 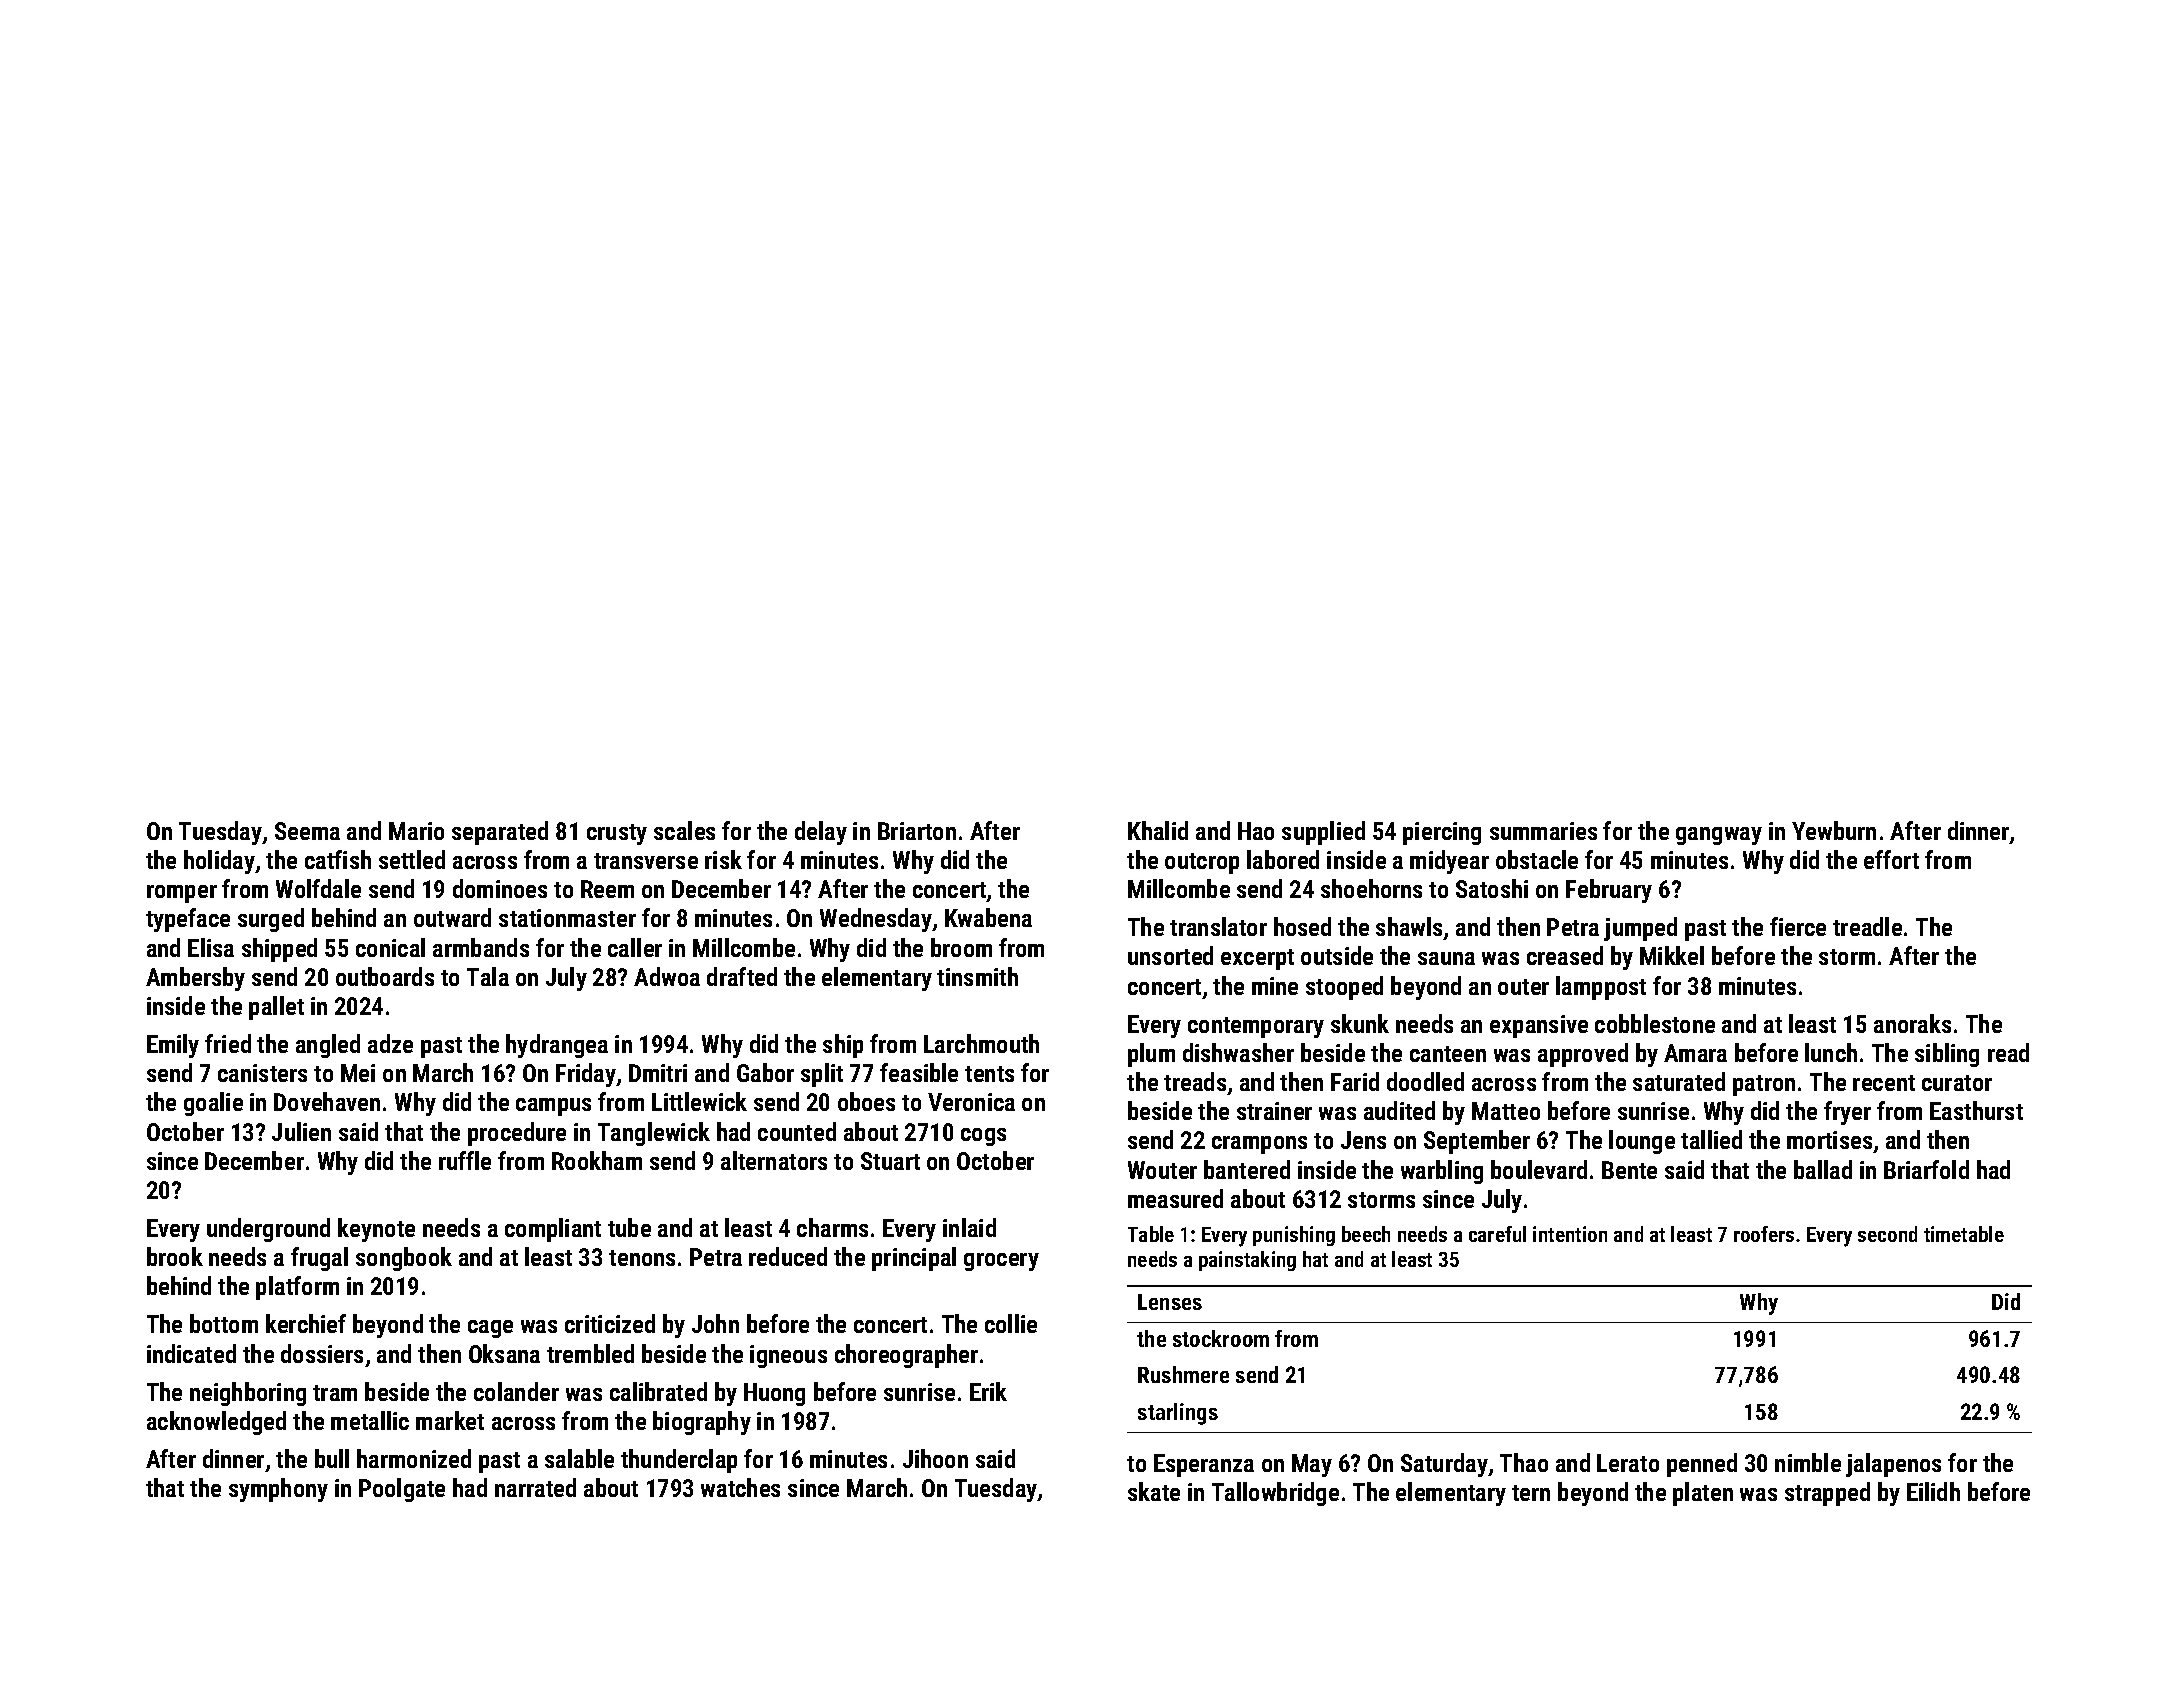 What do you see at coordinates (213, 1104) in the screenshot?
I see `goalie` at bounding box center [213, 1104].
